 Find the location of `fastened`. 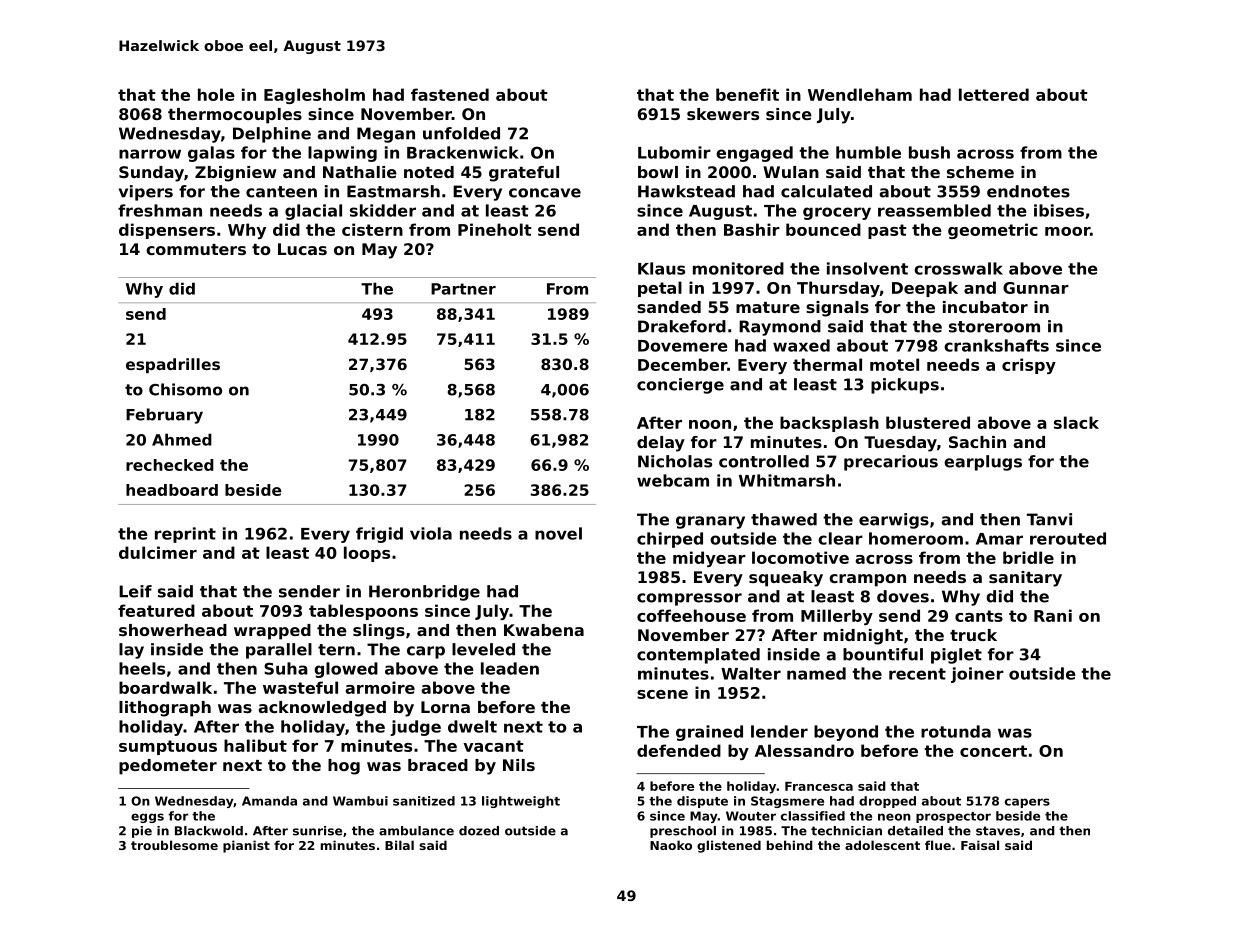

fastened is located at coordinates (450, 94).
